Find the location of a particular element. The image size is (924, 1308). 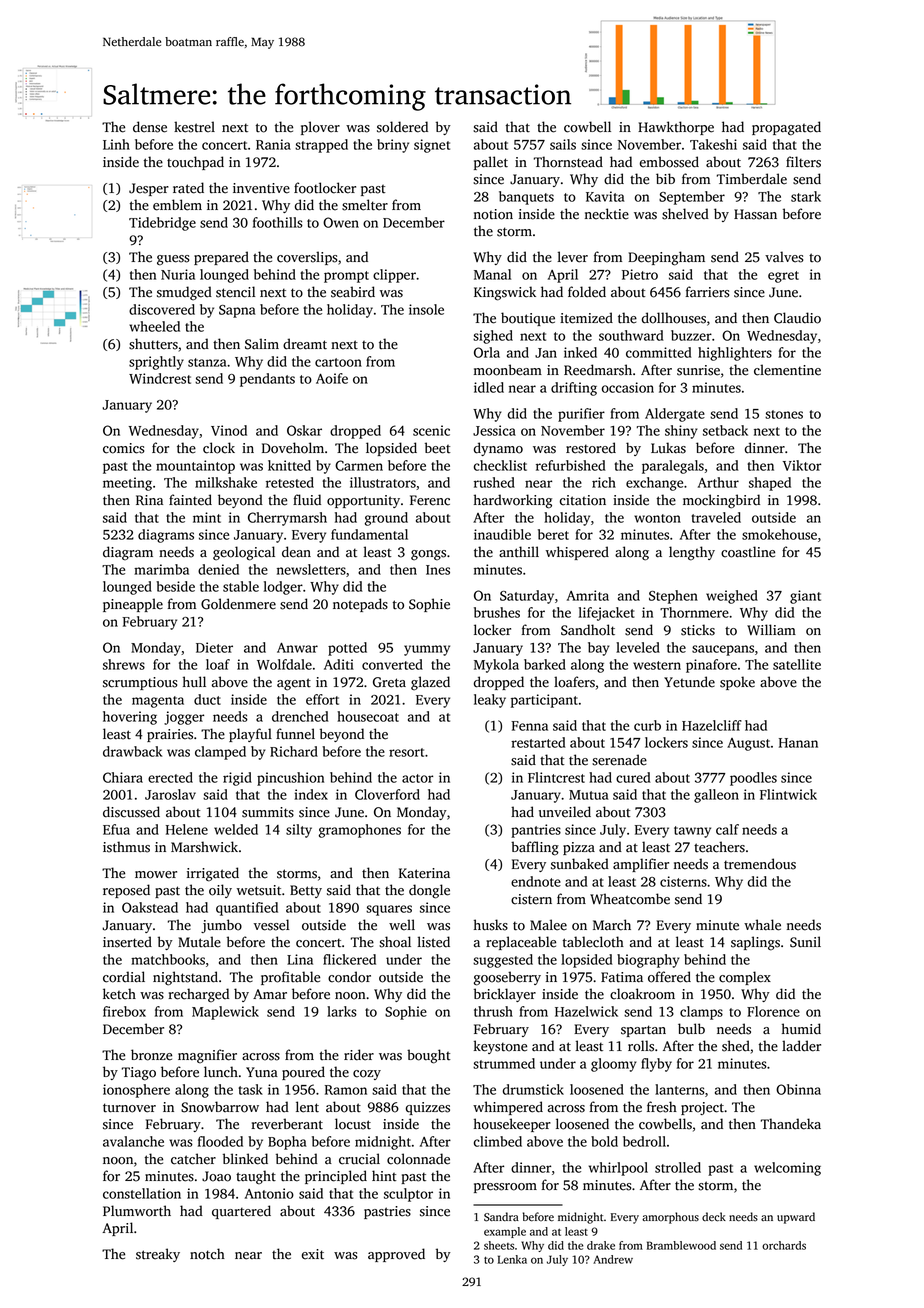

southward is located at coordinates (631, 335).
